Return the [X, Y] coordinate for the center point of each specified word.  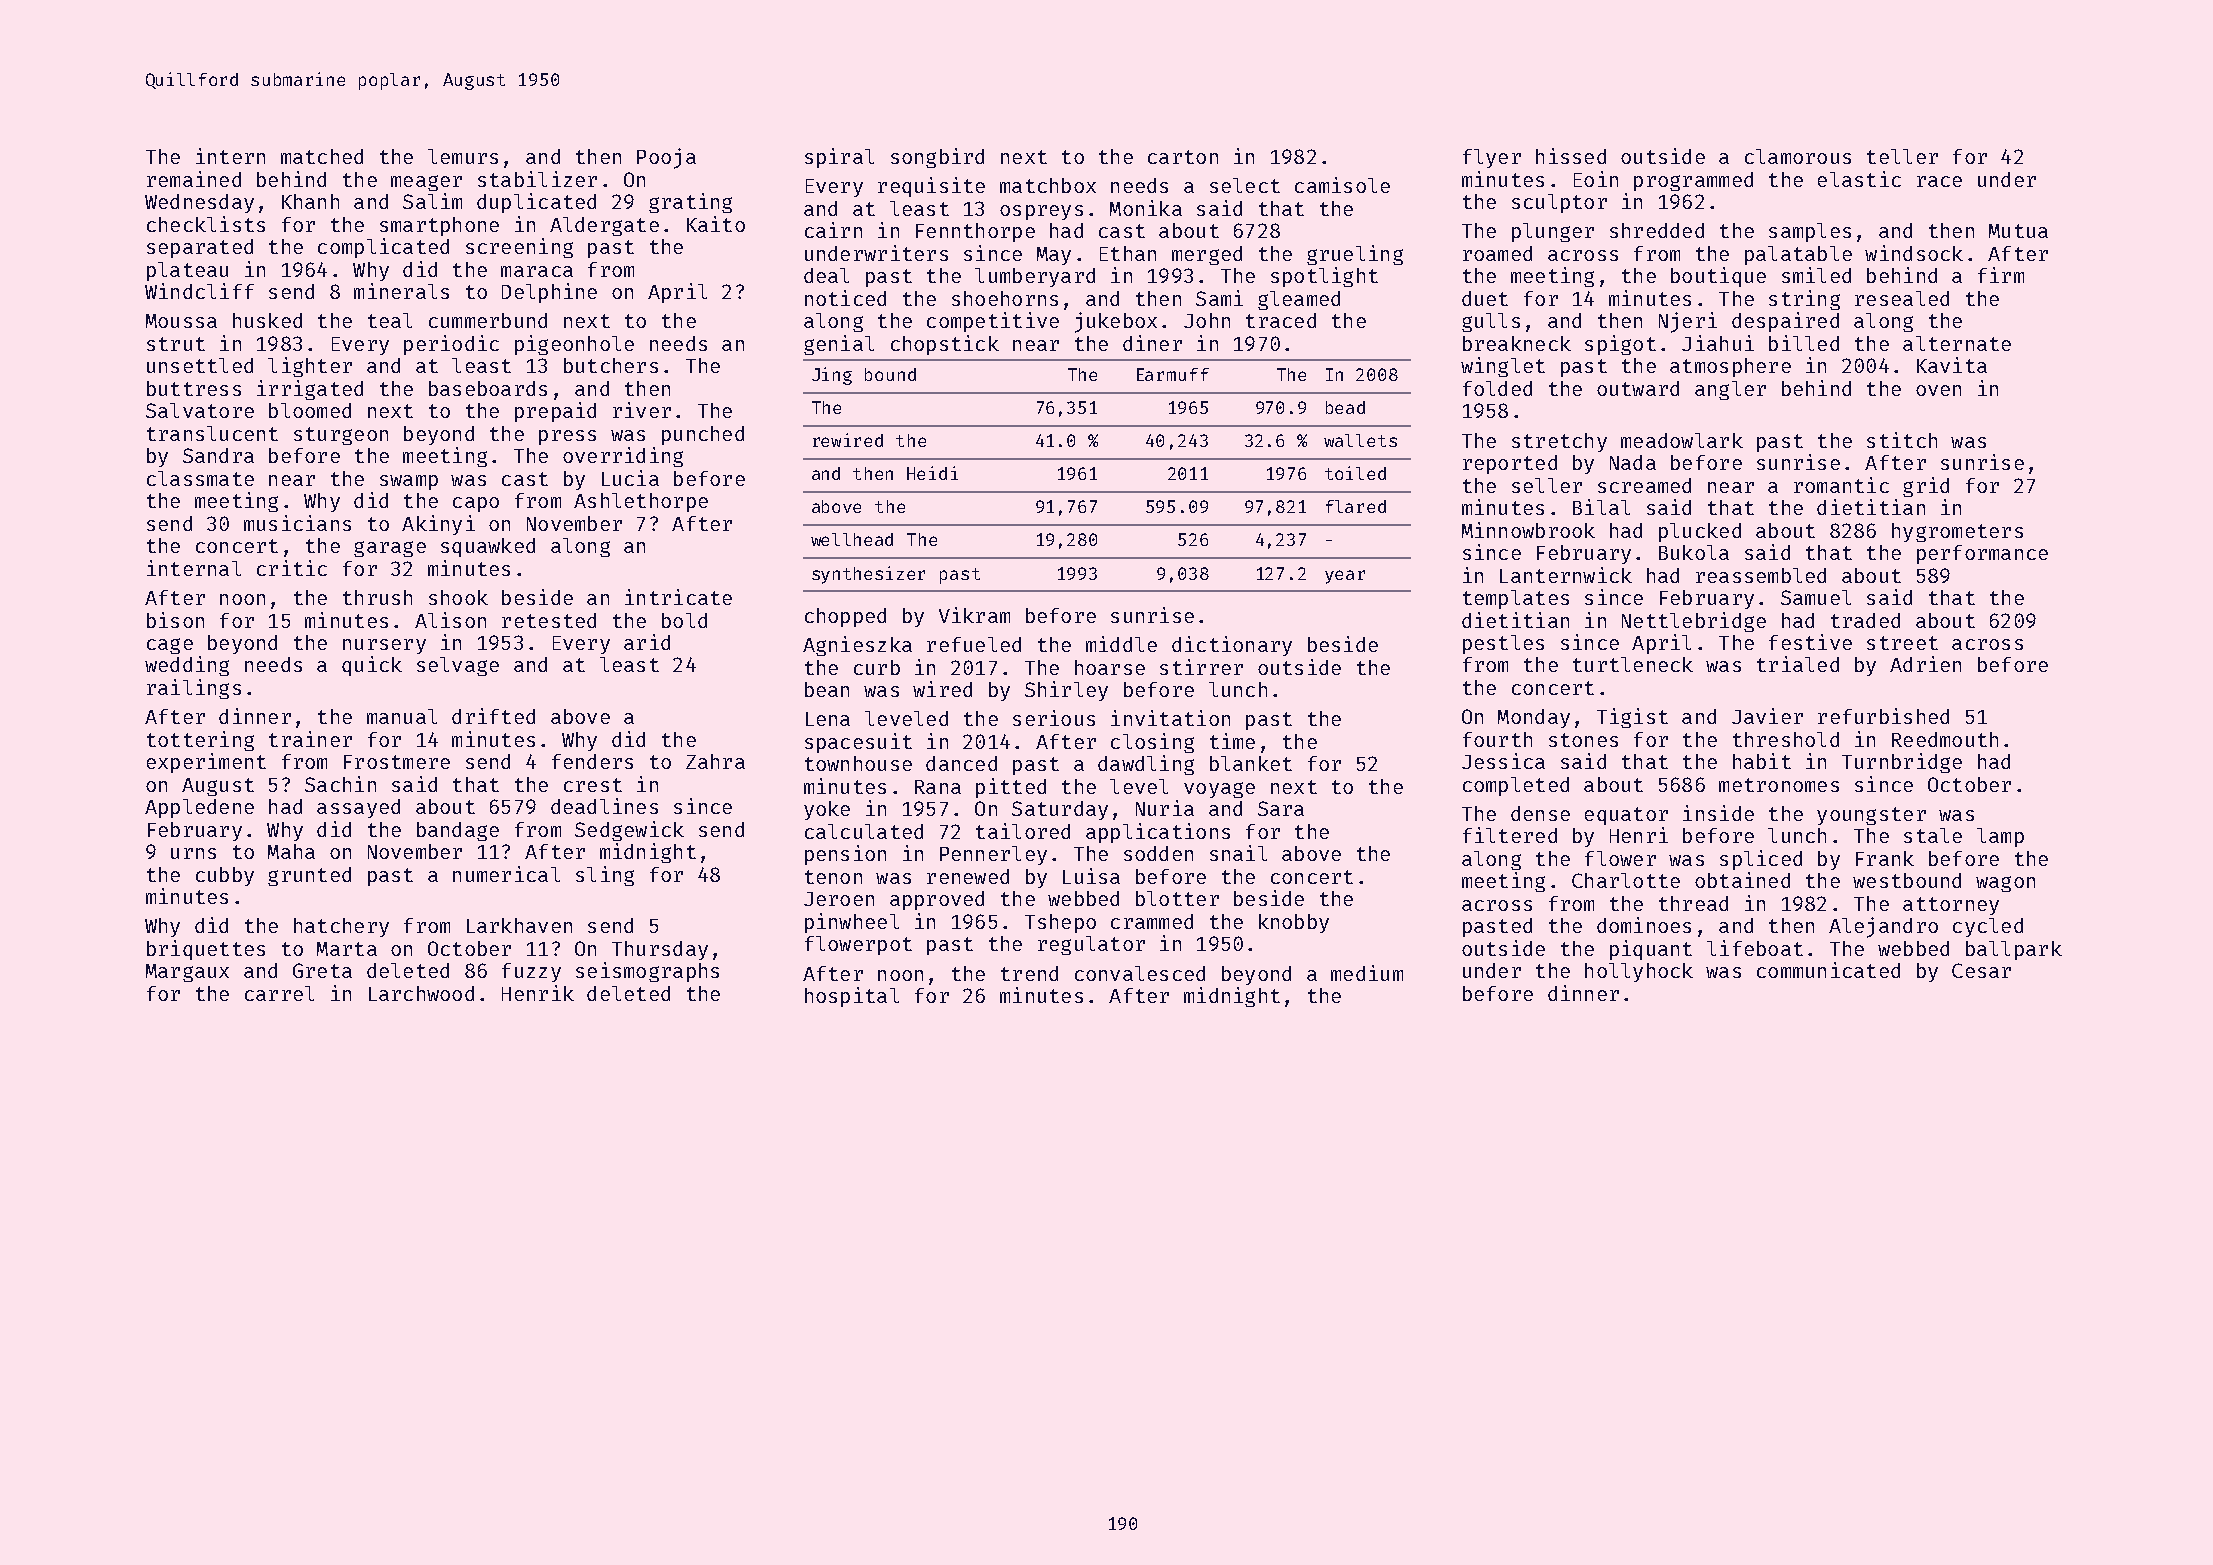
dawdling [1146, 765]
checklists [206, 224]
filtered [1510, 835]
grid [1926, 487]
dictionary [1232, 646]
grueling [1355, 255]
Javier [1767, 716]
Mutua [2018, 231]
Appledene [199, 808]
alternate [1957, 343]
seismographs [647, 972]
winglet [1503, 367]
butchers [611, 365]
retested [549, 620]
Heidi [932, 473]
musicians [297, 523]
